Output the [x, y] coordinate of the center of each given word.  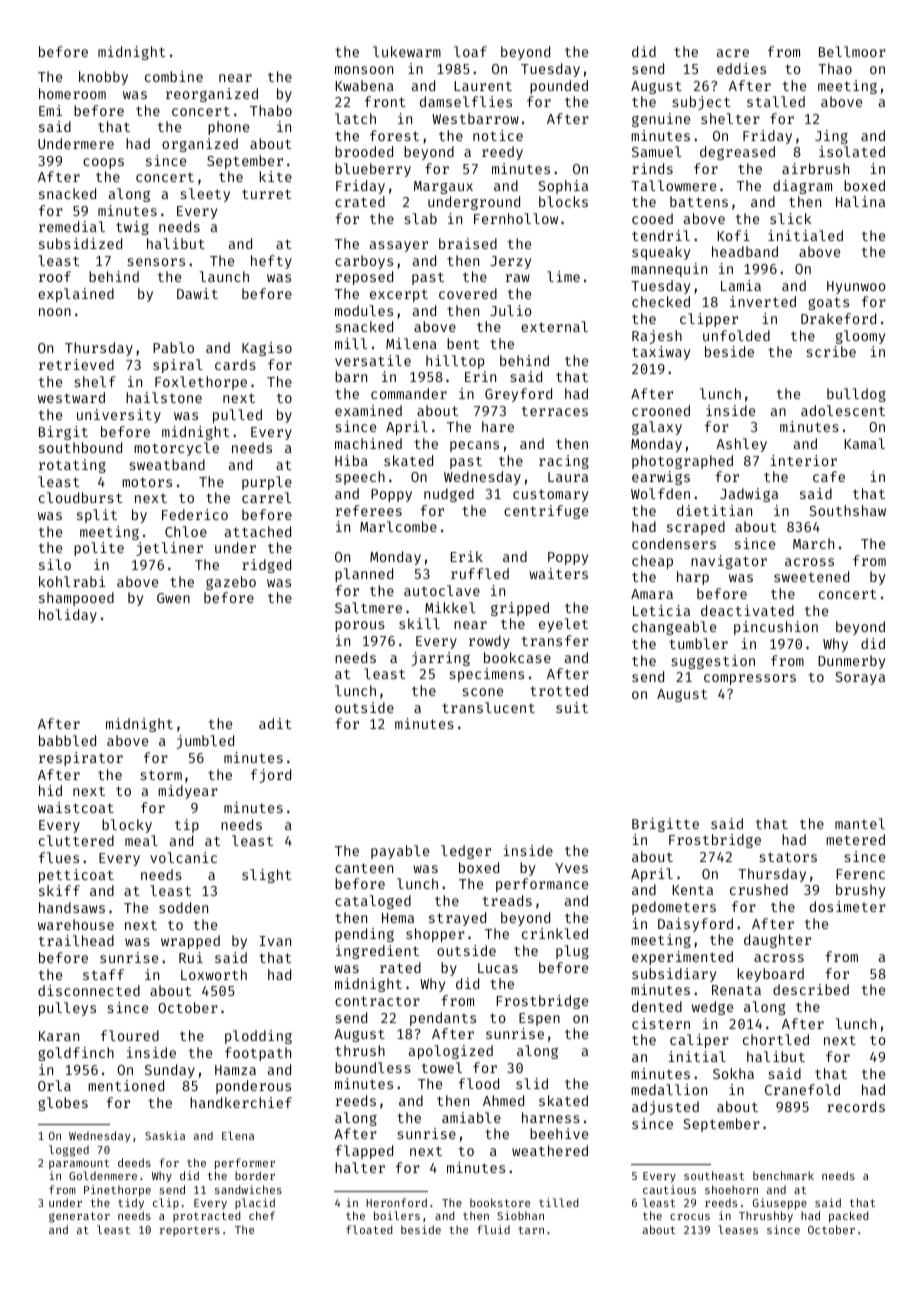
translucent [488, 707]
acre [733, 53]
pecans [474, 446]
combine [174, 76]
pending [364, 935]
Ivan [275, 941]
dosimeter [848, 906]
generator [79, 1217]
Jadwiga [749, 495]
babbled [67, 740]
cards [235, 364]
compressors [750, 679]
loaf [470, 51]
